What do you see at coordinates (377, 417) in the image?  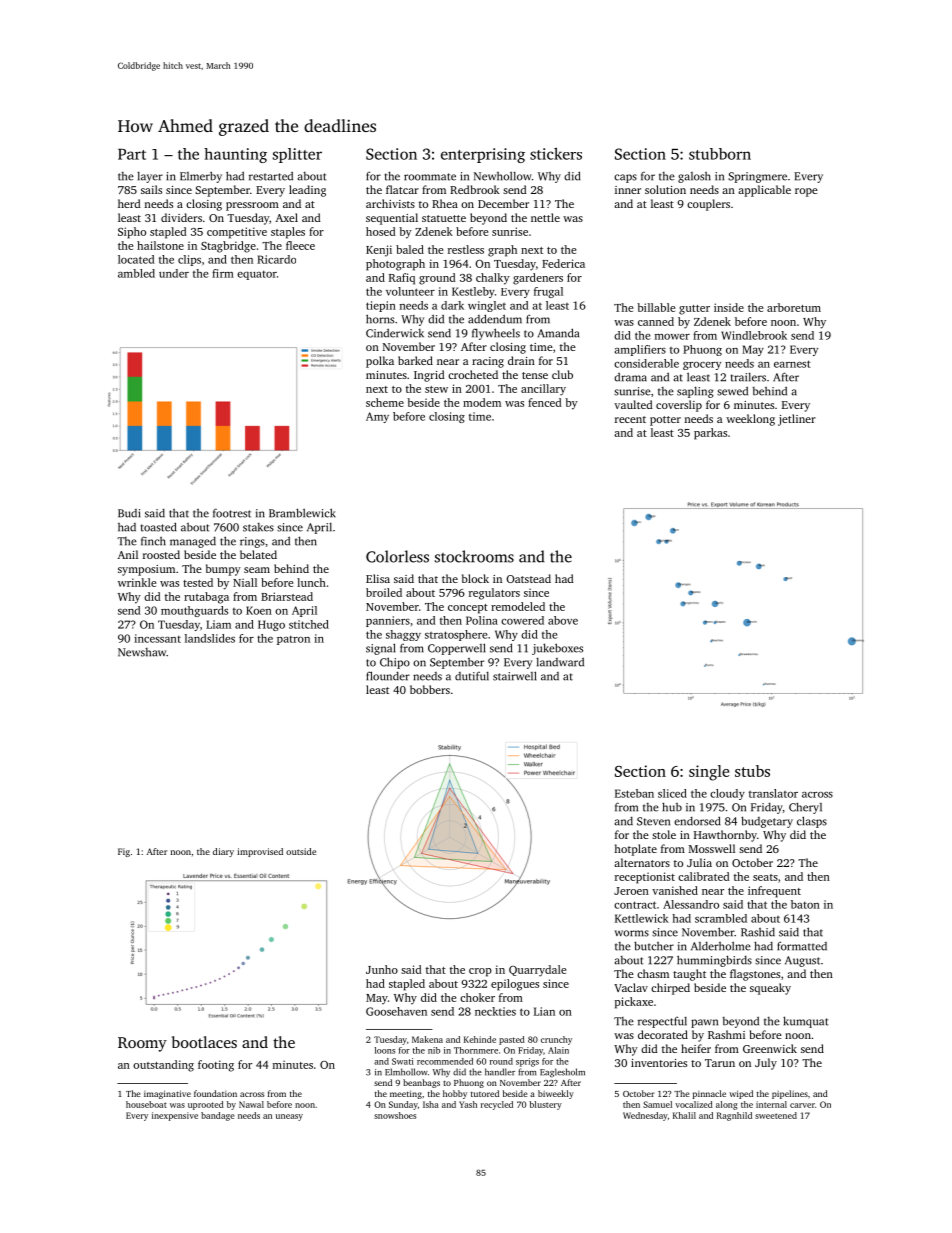 I see `Amy` at bounding box center [377, 417].
